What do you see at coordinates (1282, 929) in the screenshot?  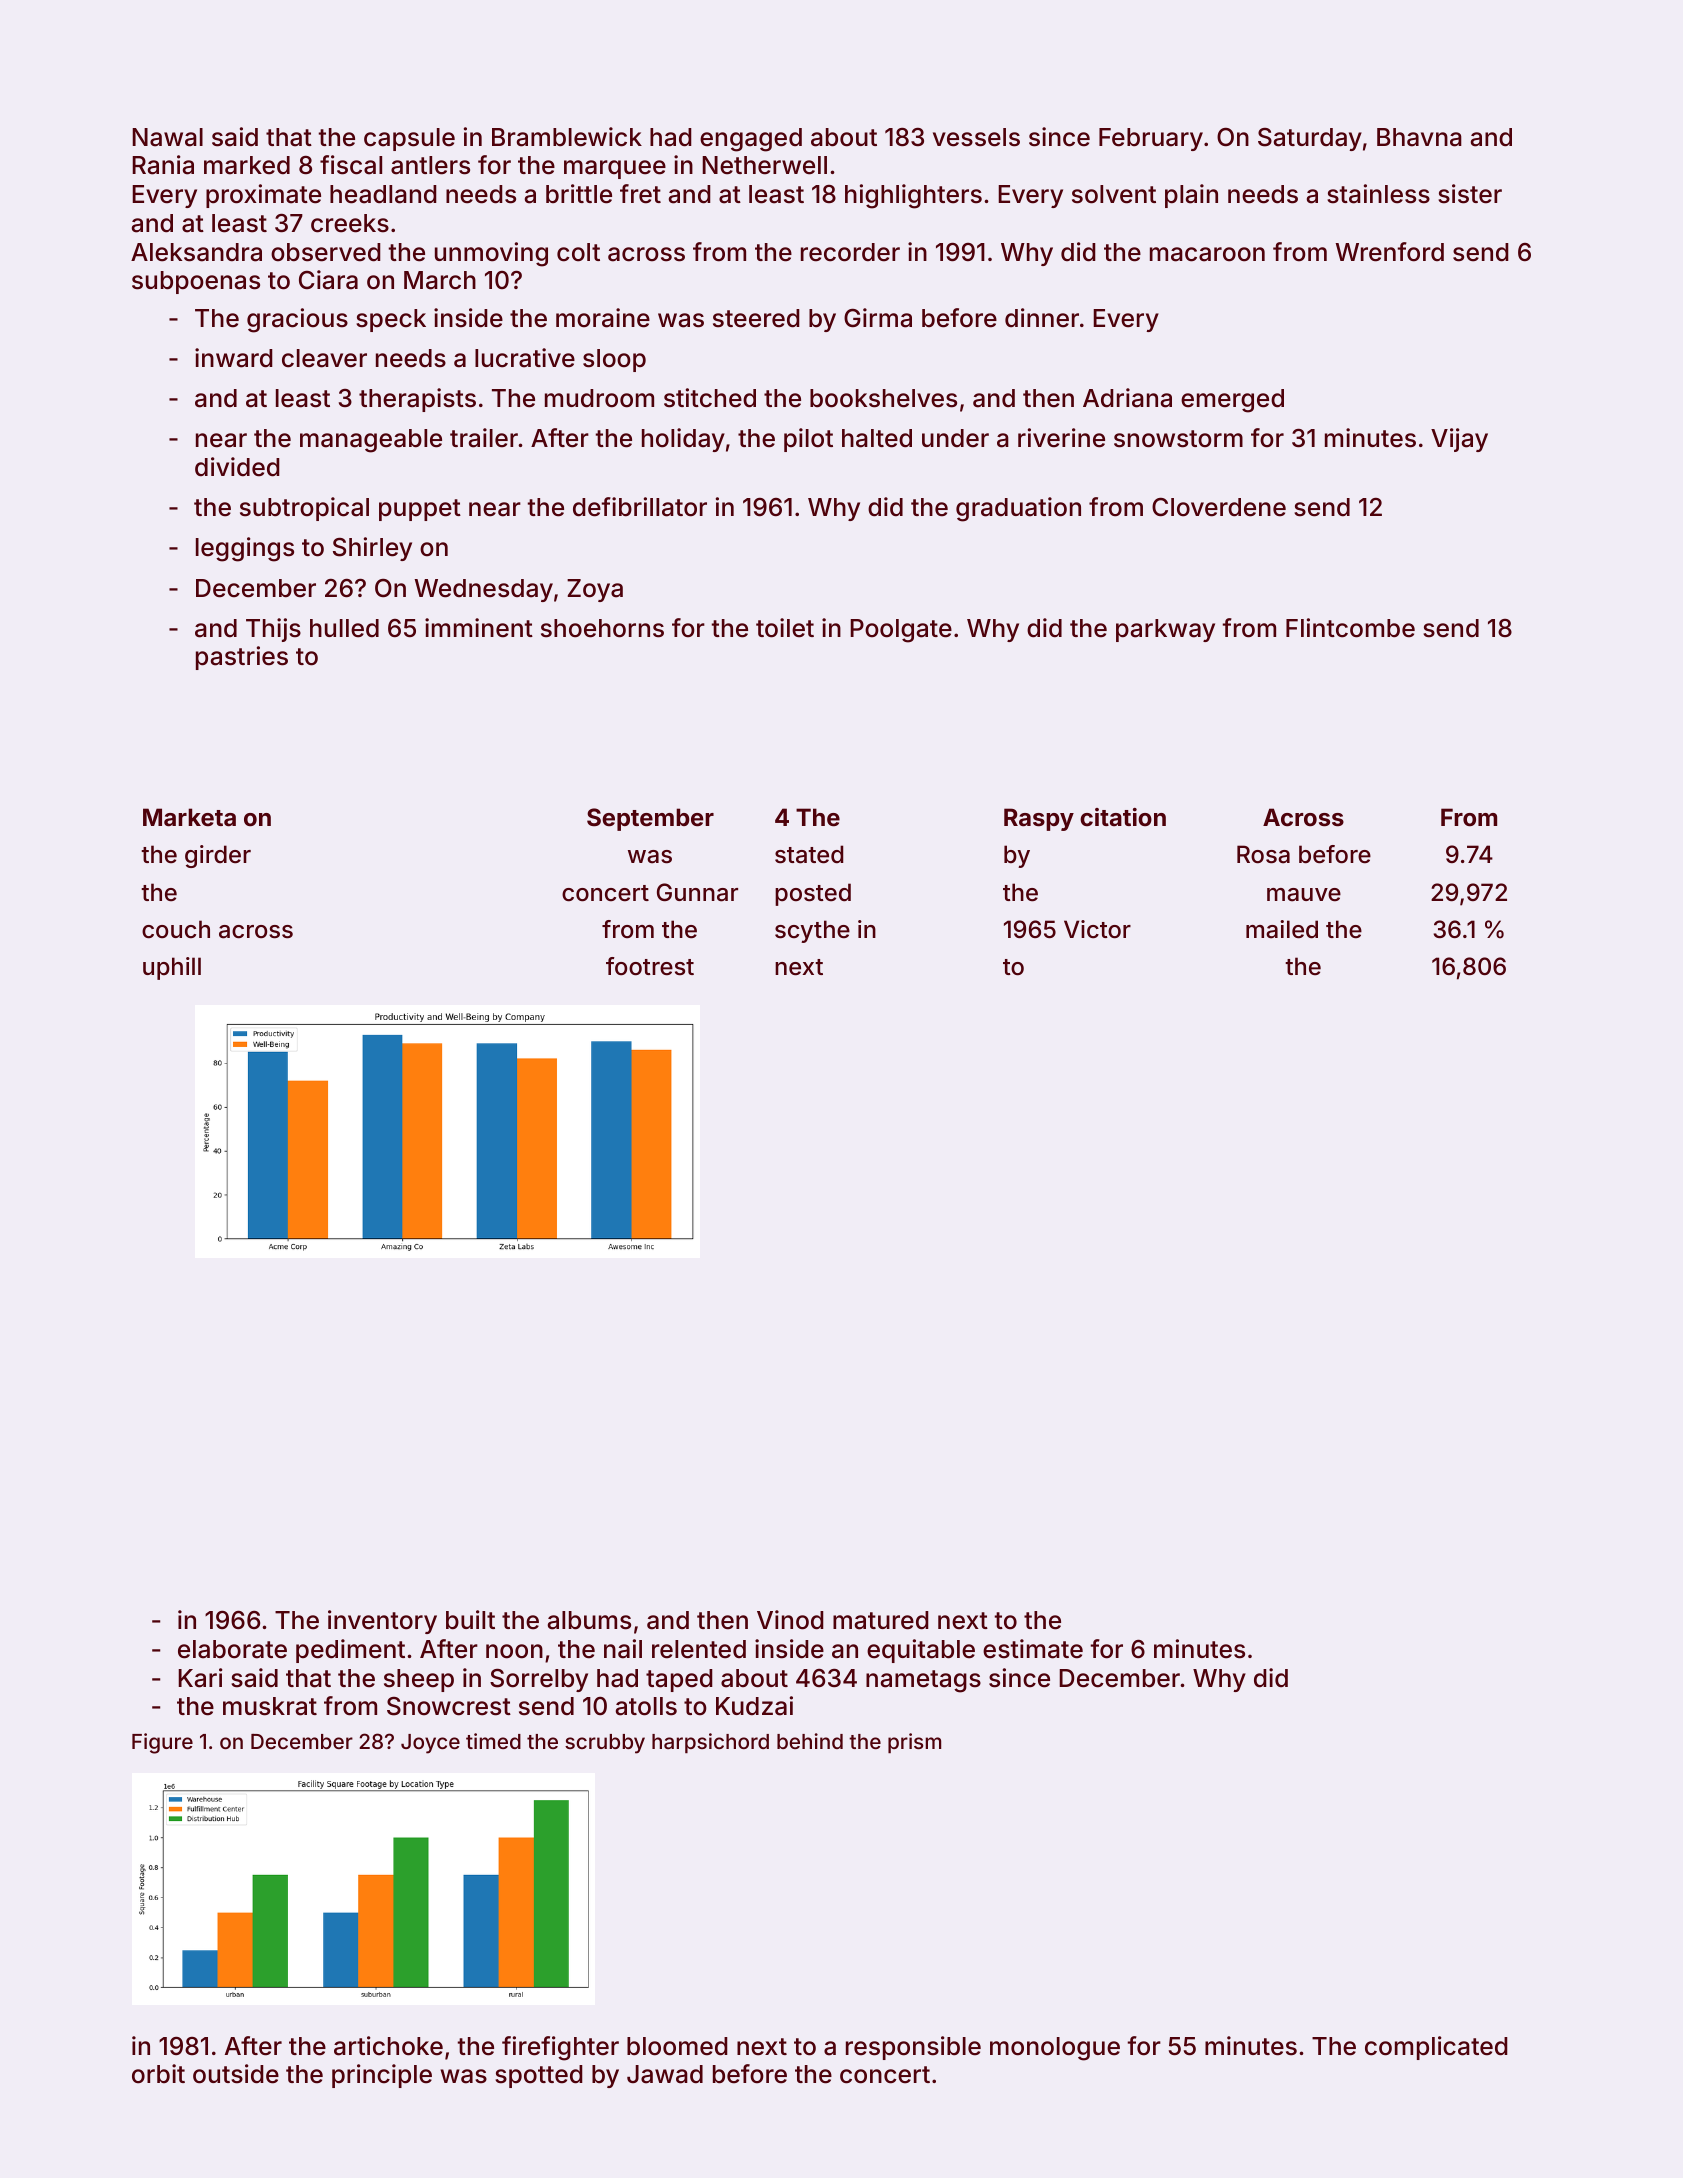 I see `mailed` at bounding box center [1282, 929].
